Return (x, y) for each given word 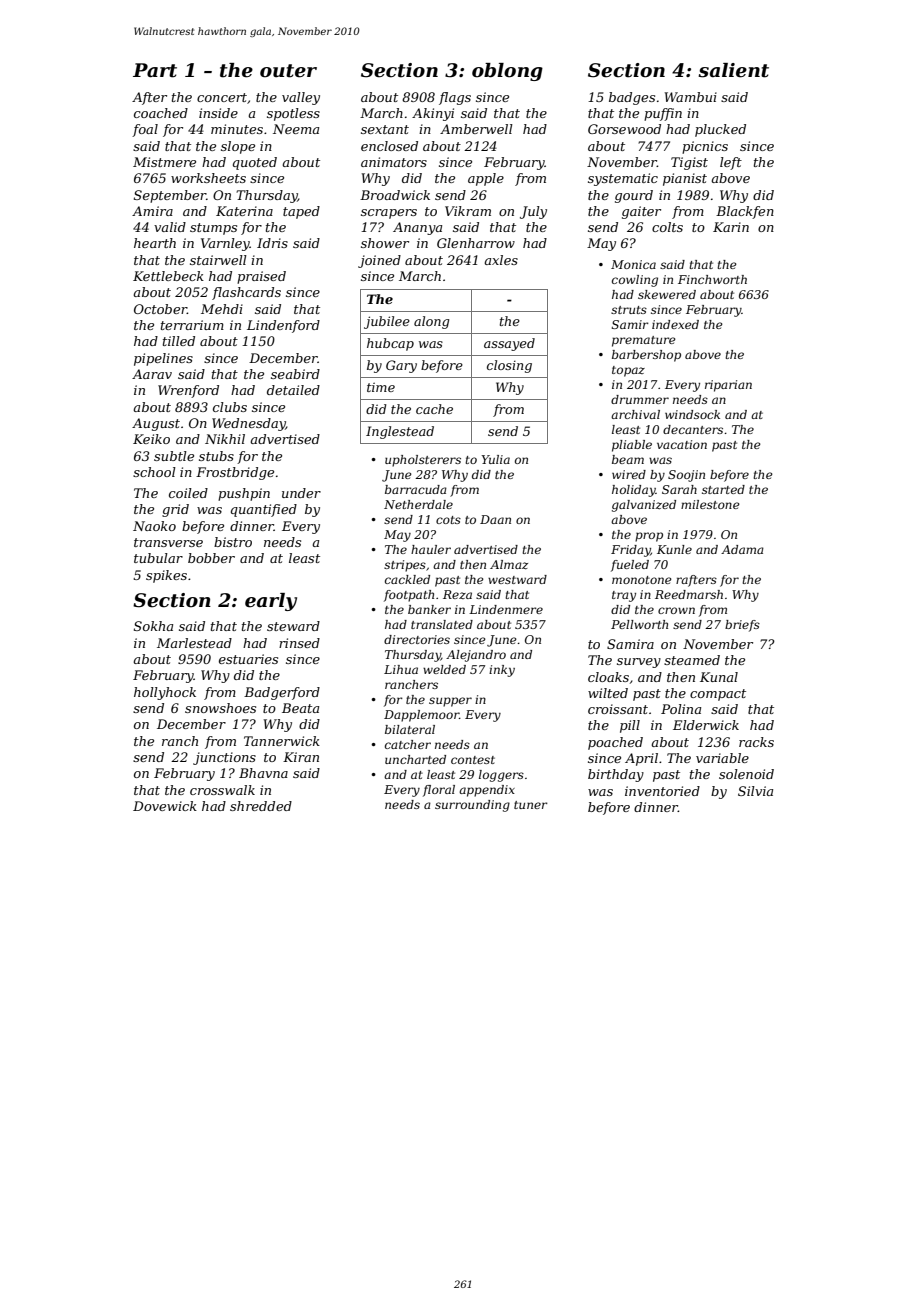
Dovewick (165, 806)
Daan (495, 519)
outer (288, 71)
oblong (507, 72)
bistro (233, 542)
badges (632, 98)
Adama (742, 549)
